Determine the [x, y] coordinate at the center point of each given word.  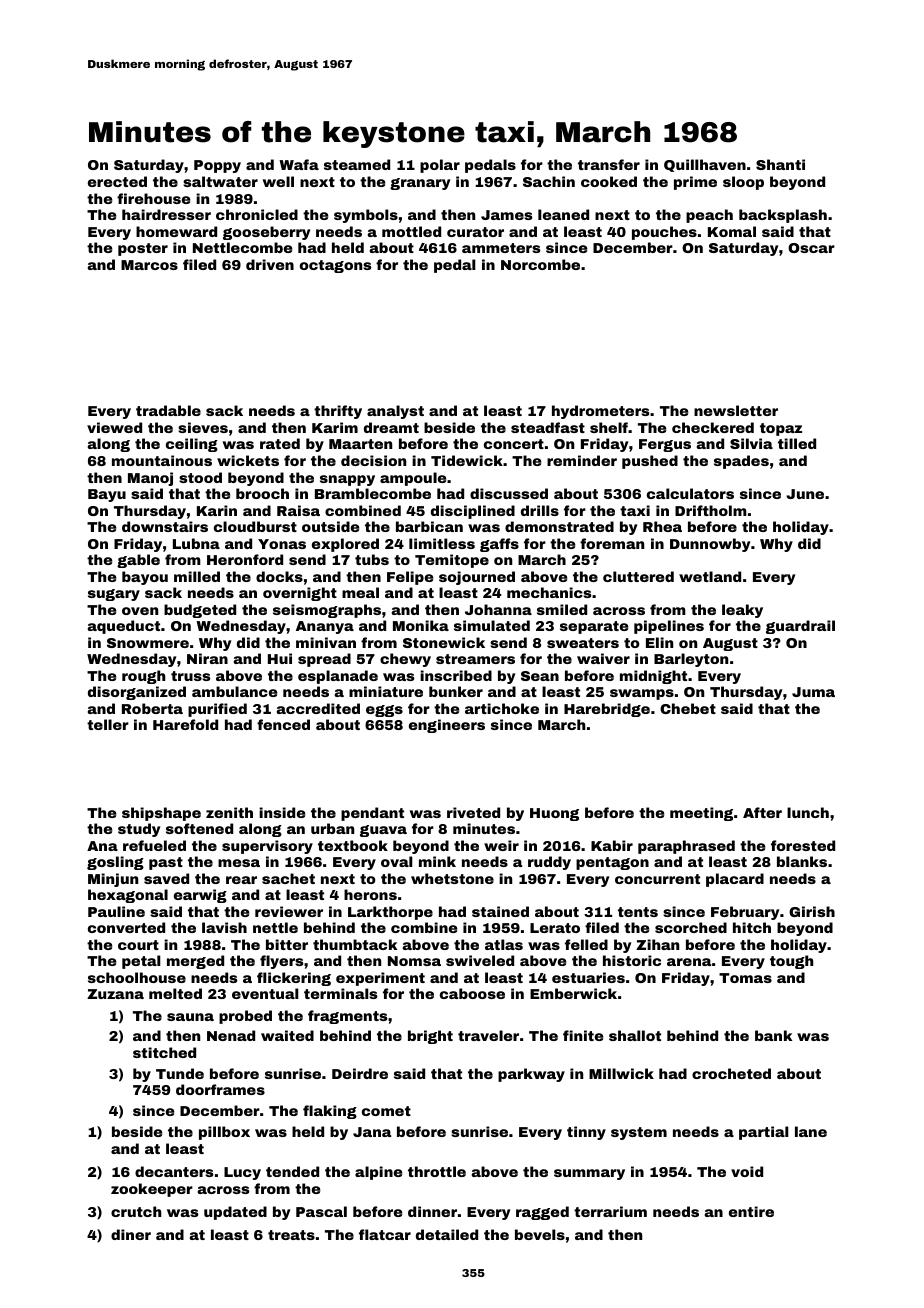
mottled [411, 231]
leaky [742, 611]
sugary [114, 595]
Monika [421, 625]
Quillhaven [705, 165]
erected [117, 181]
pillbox [224, 1133]
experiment [380, 979]
